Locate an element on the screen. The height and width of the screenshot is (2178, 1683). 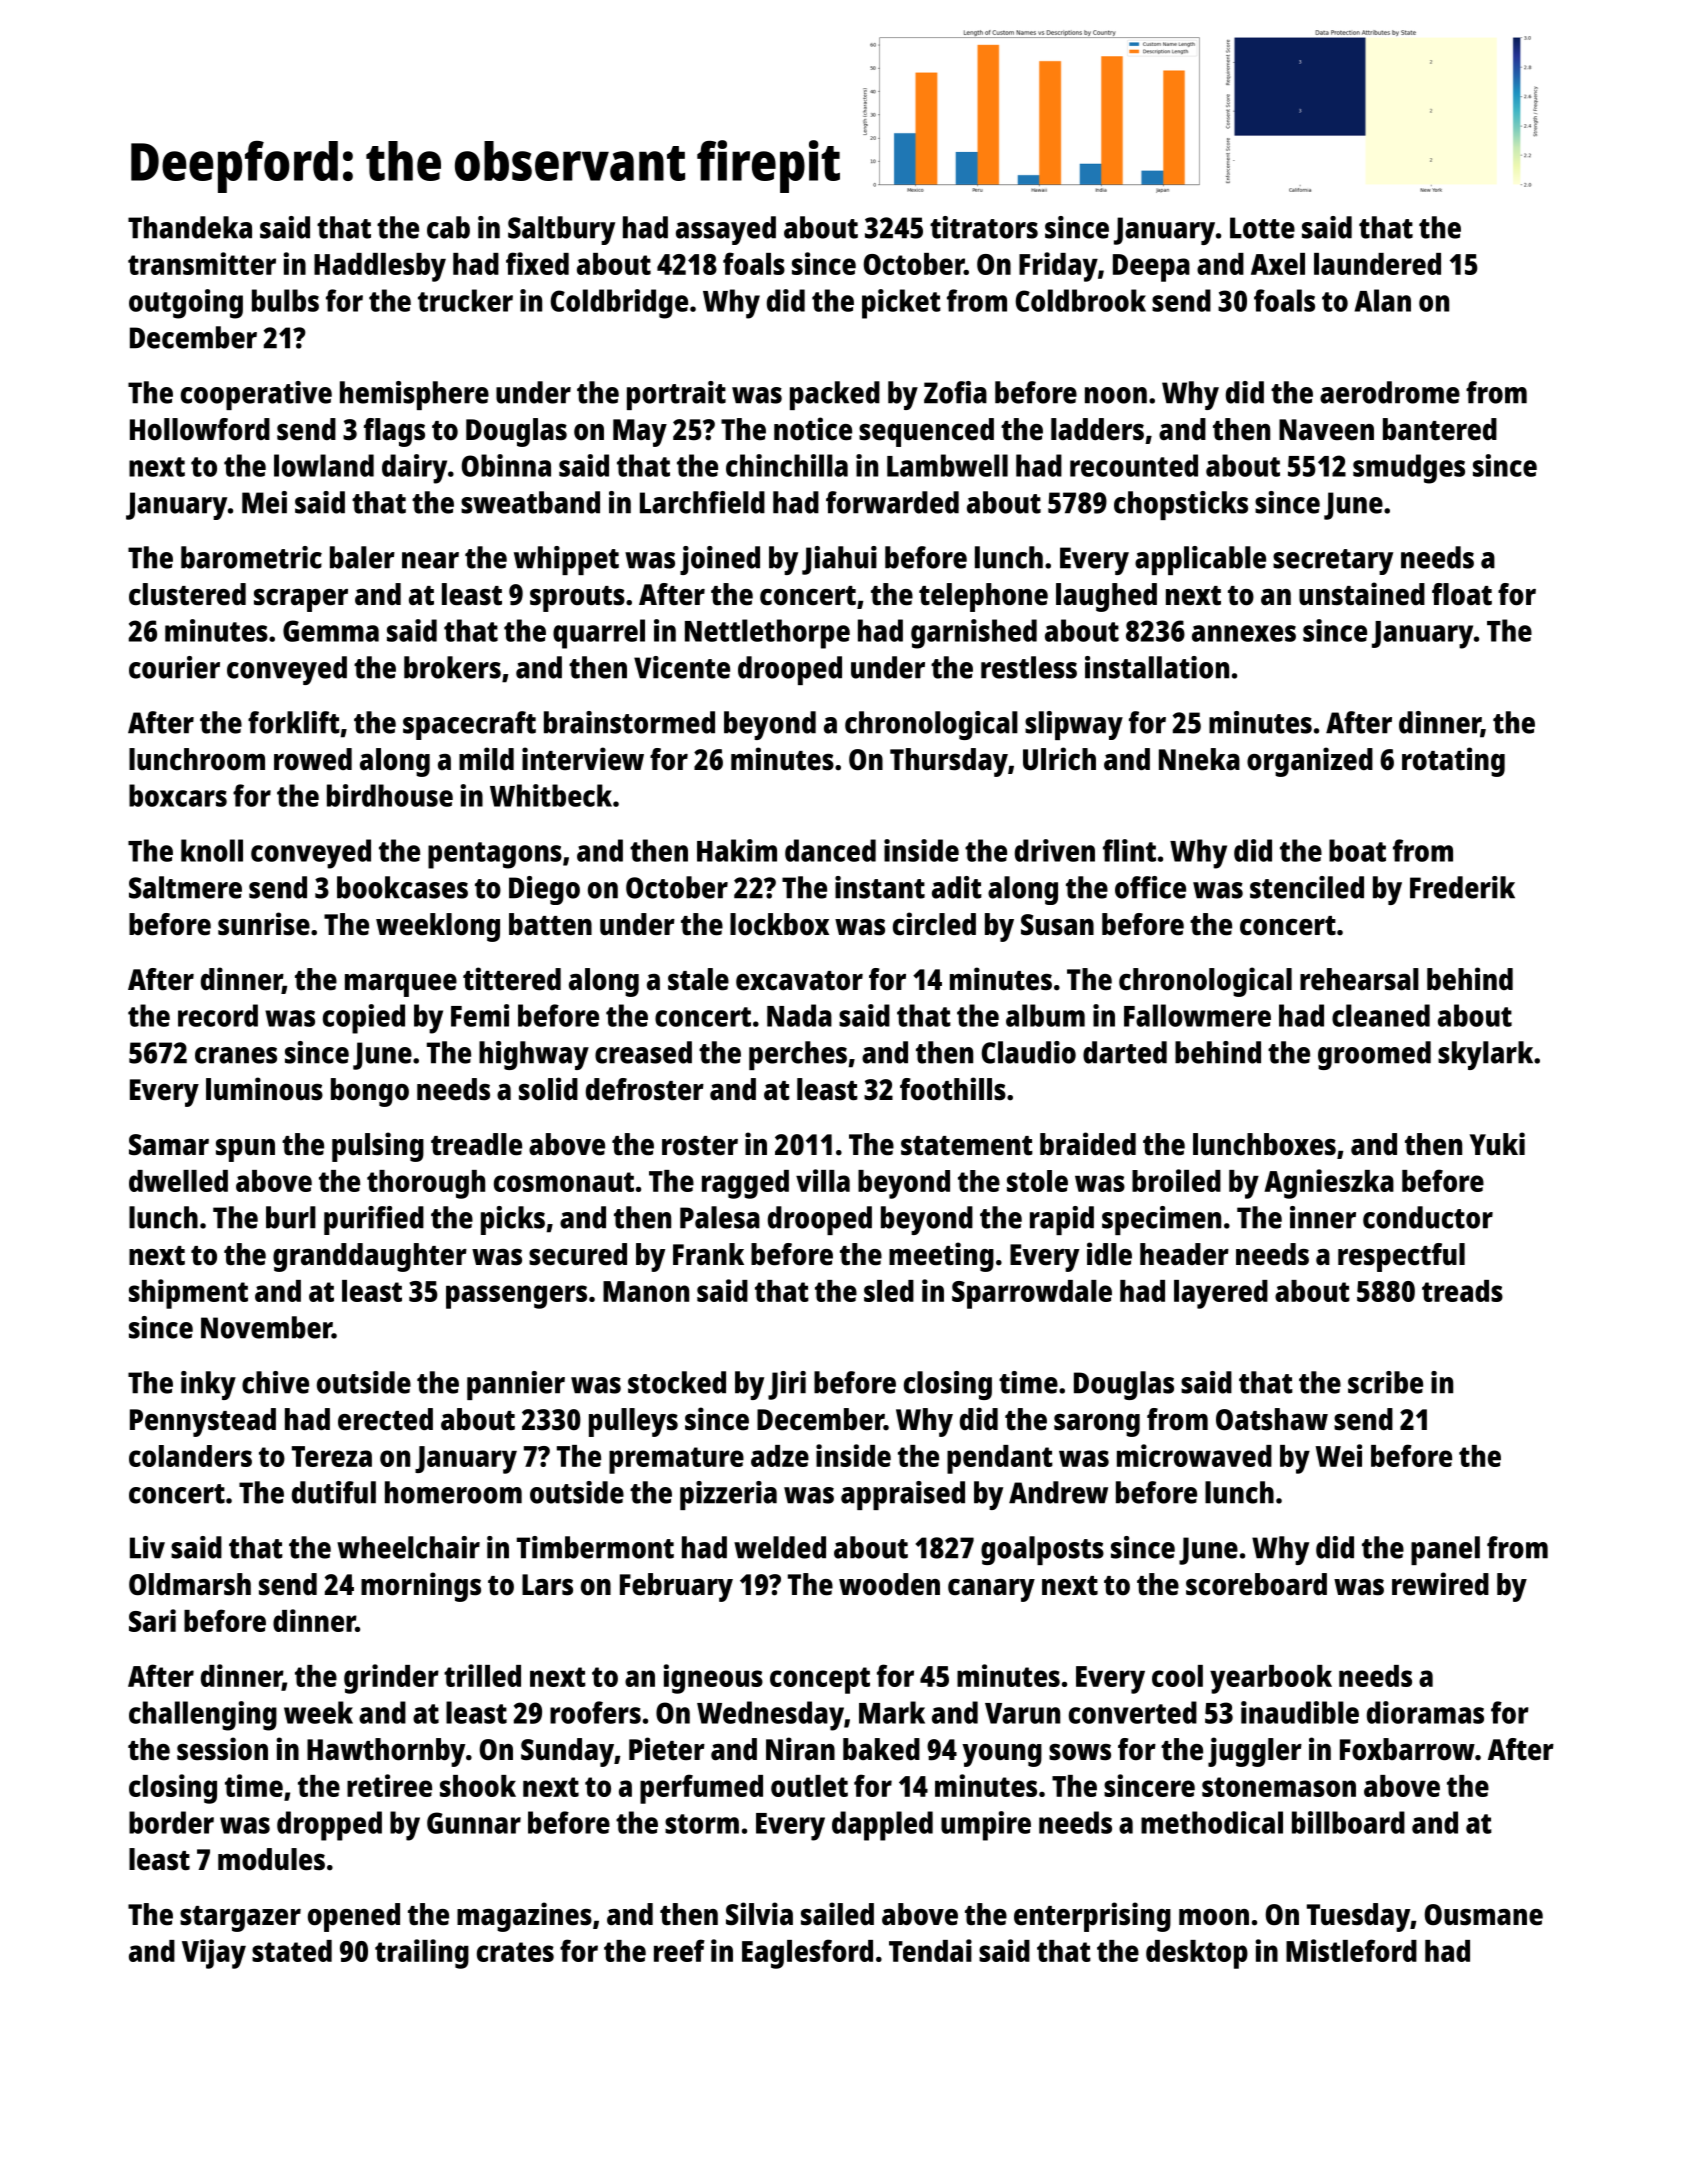
scribe is located at coordinates (1385, 1382).
